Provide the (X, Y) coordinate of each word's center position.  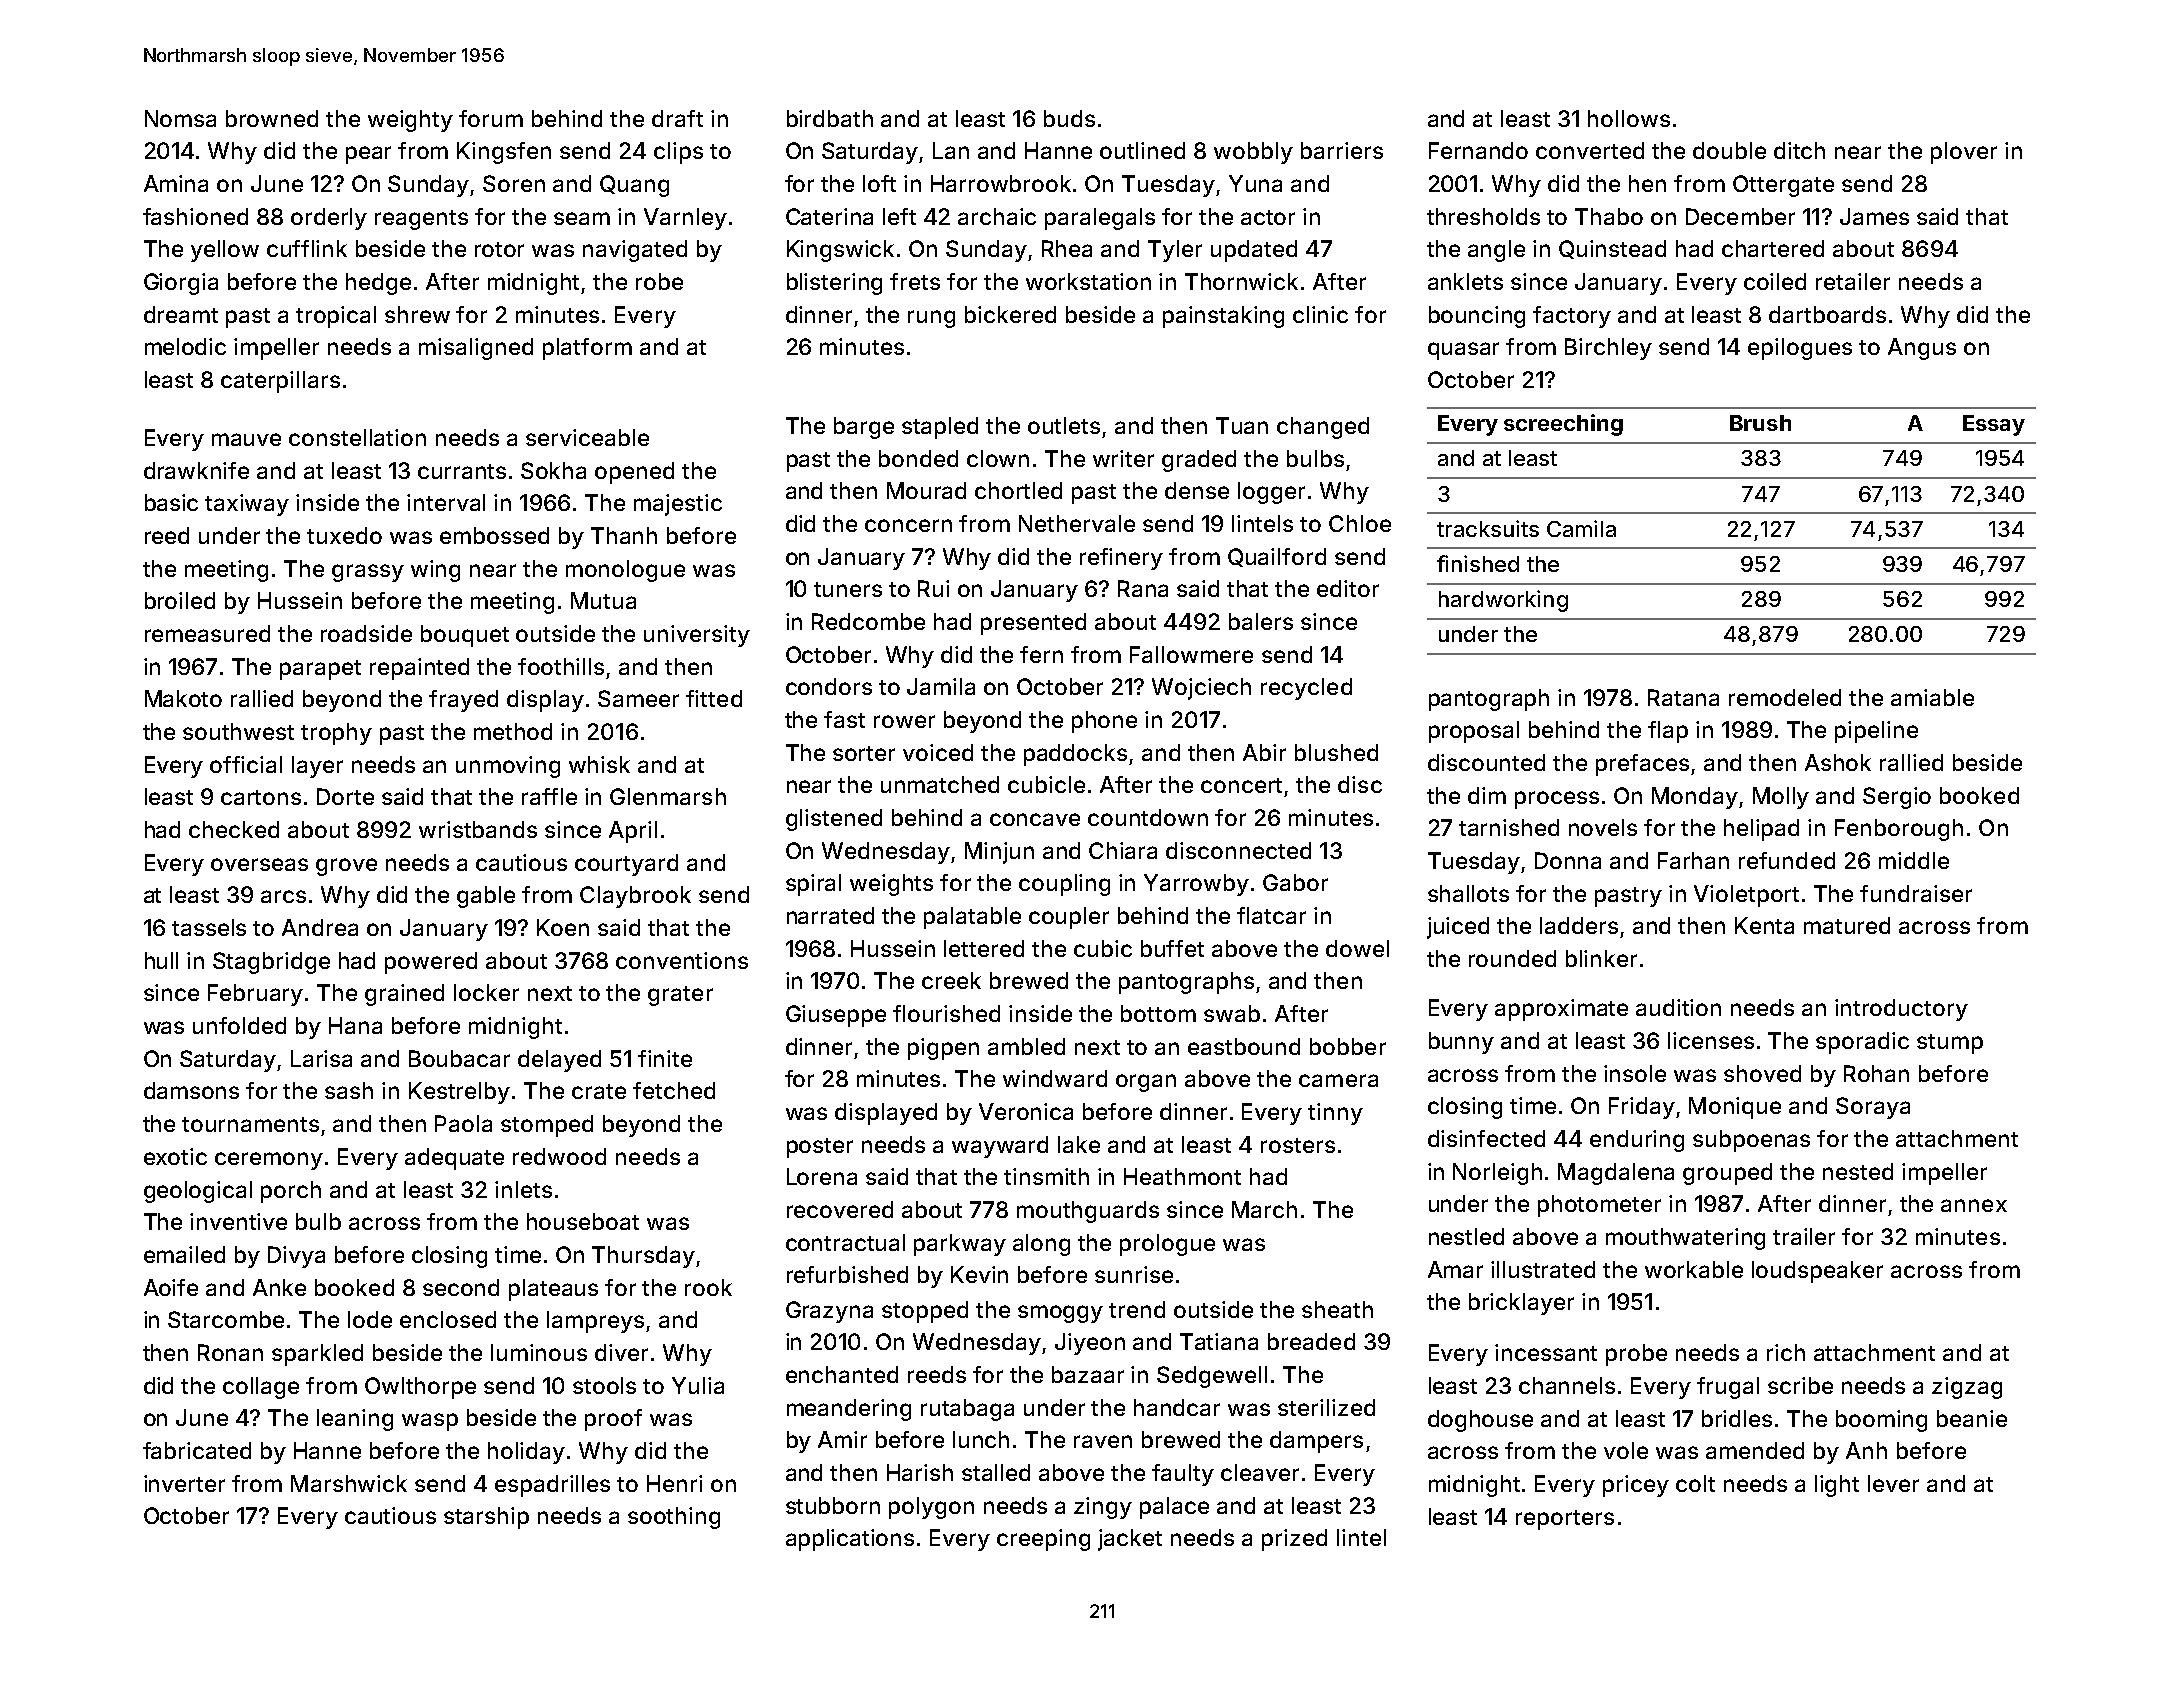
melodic (185, 346)
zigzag (1967, 1388)
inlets (523, 1189)
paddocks (1075, 755)
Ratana (1683, 697)
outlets (1064, 425)
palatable (972, 918)
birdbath (830, 118)
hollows (1629, 118)
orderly (329, 219)
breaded (1311, 1341)
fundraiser (1916, 893)
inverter (184, 1483)
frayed (463, 701)
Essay (1994, 425)
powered (431, 963)
